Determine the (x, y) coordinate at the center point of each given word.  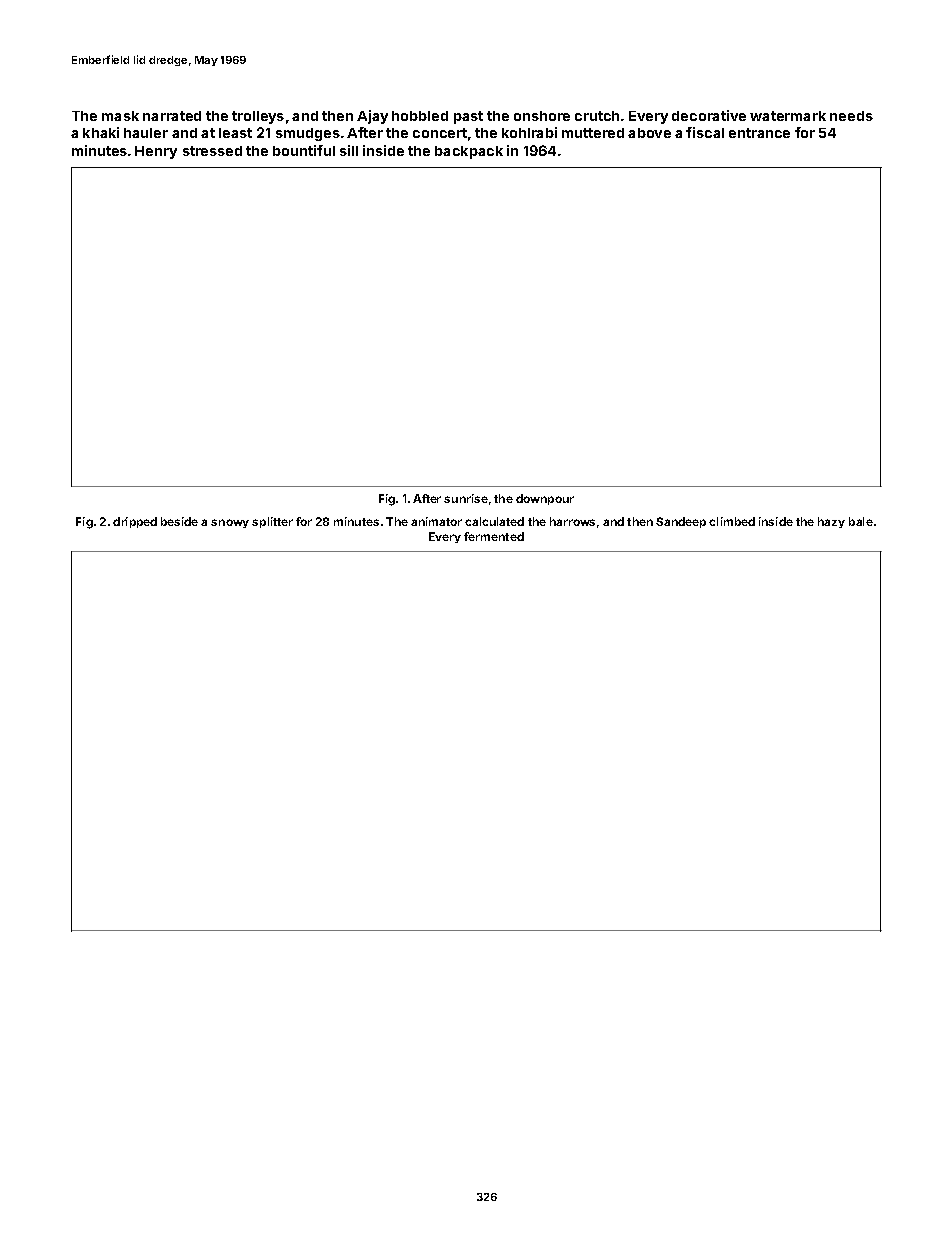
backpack (469, 152)
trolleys (258, 117)
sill (349, 150)
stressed (212, 151)
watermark (788, 116)
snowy (230, 523)
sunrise (466, 498)
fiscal (705, 132)
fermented (494, 536)
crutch (597, 116)
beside (179, 521)
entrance (759, 133)
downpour (545, 499)
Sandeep (681, 522)
